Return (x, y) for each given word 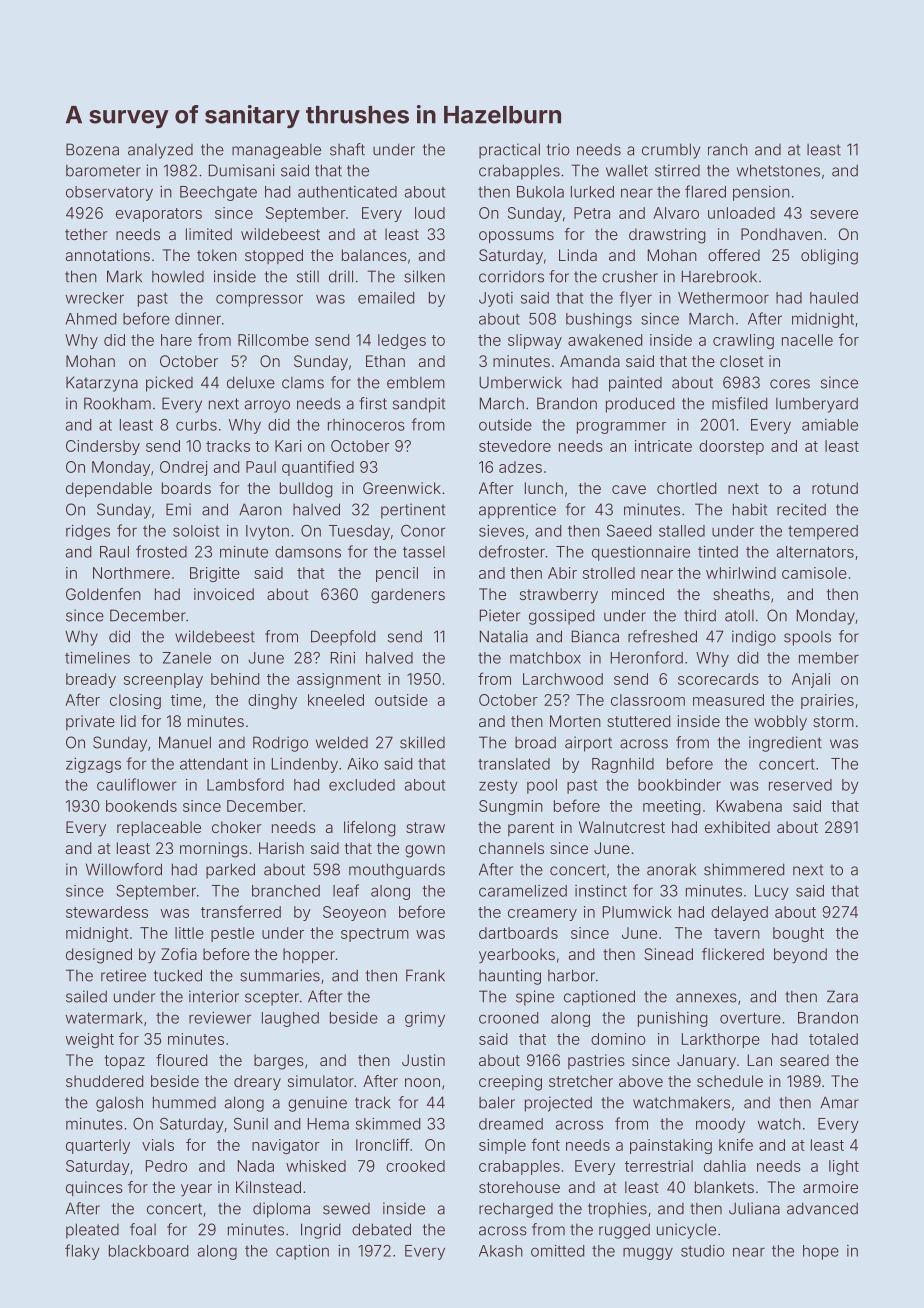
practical (509, 151)
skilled (422, 742)
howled (178, 277)
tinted (718, 552)
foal (143, 1229)
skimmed (388, 1124)
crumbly (671, 151)
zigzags (93, 765)
